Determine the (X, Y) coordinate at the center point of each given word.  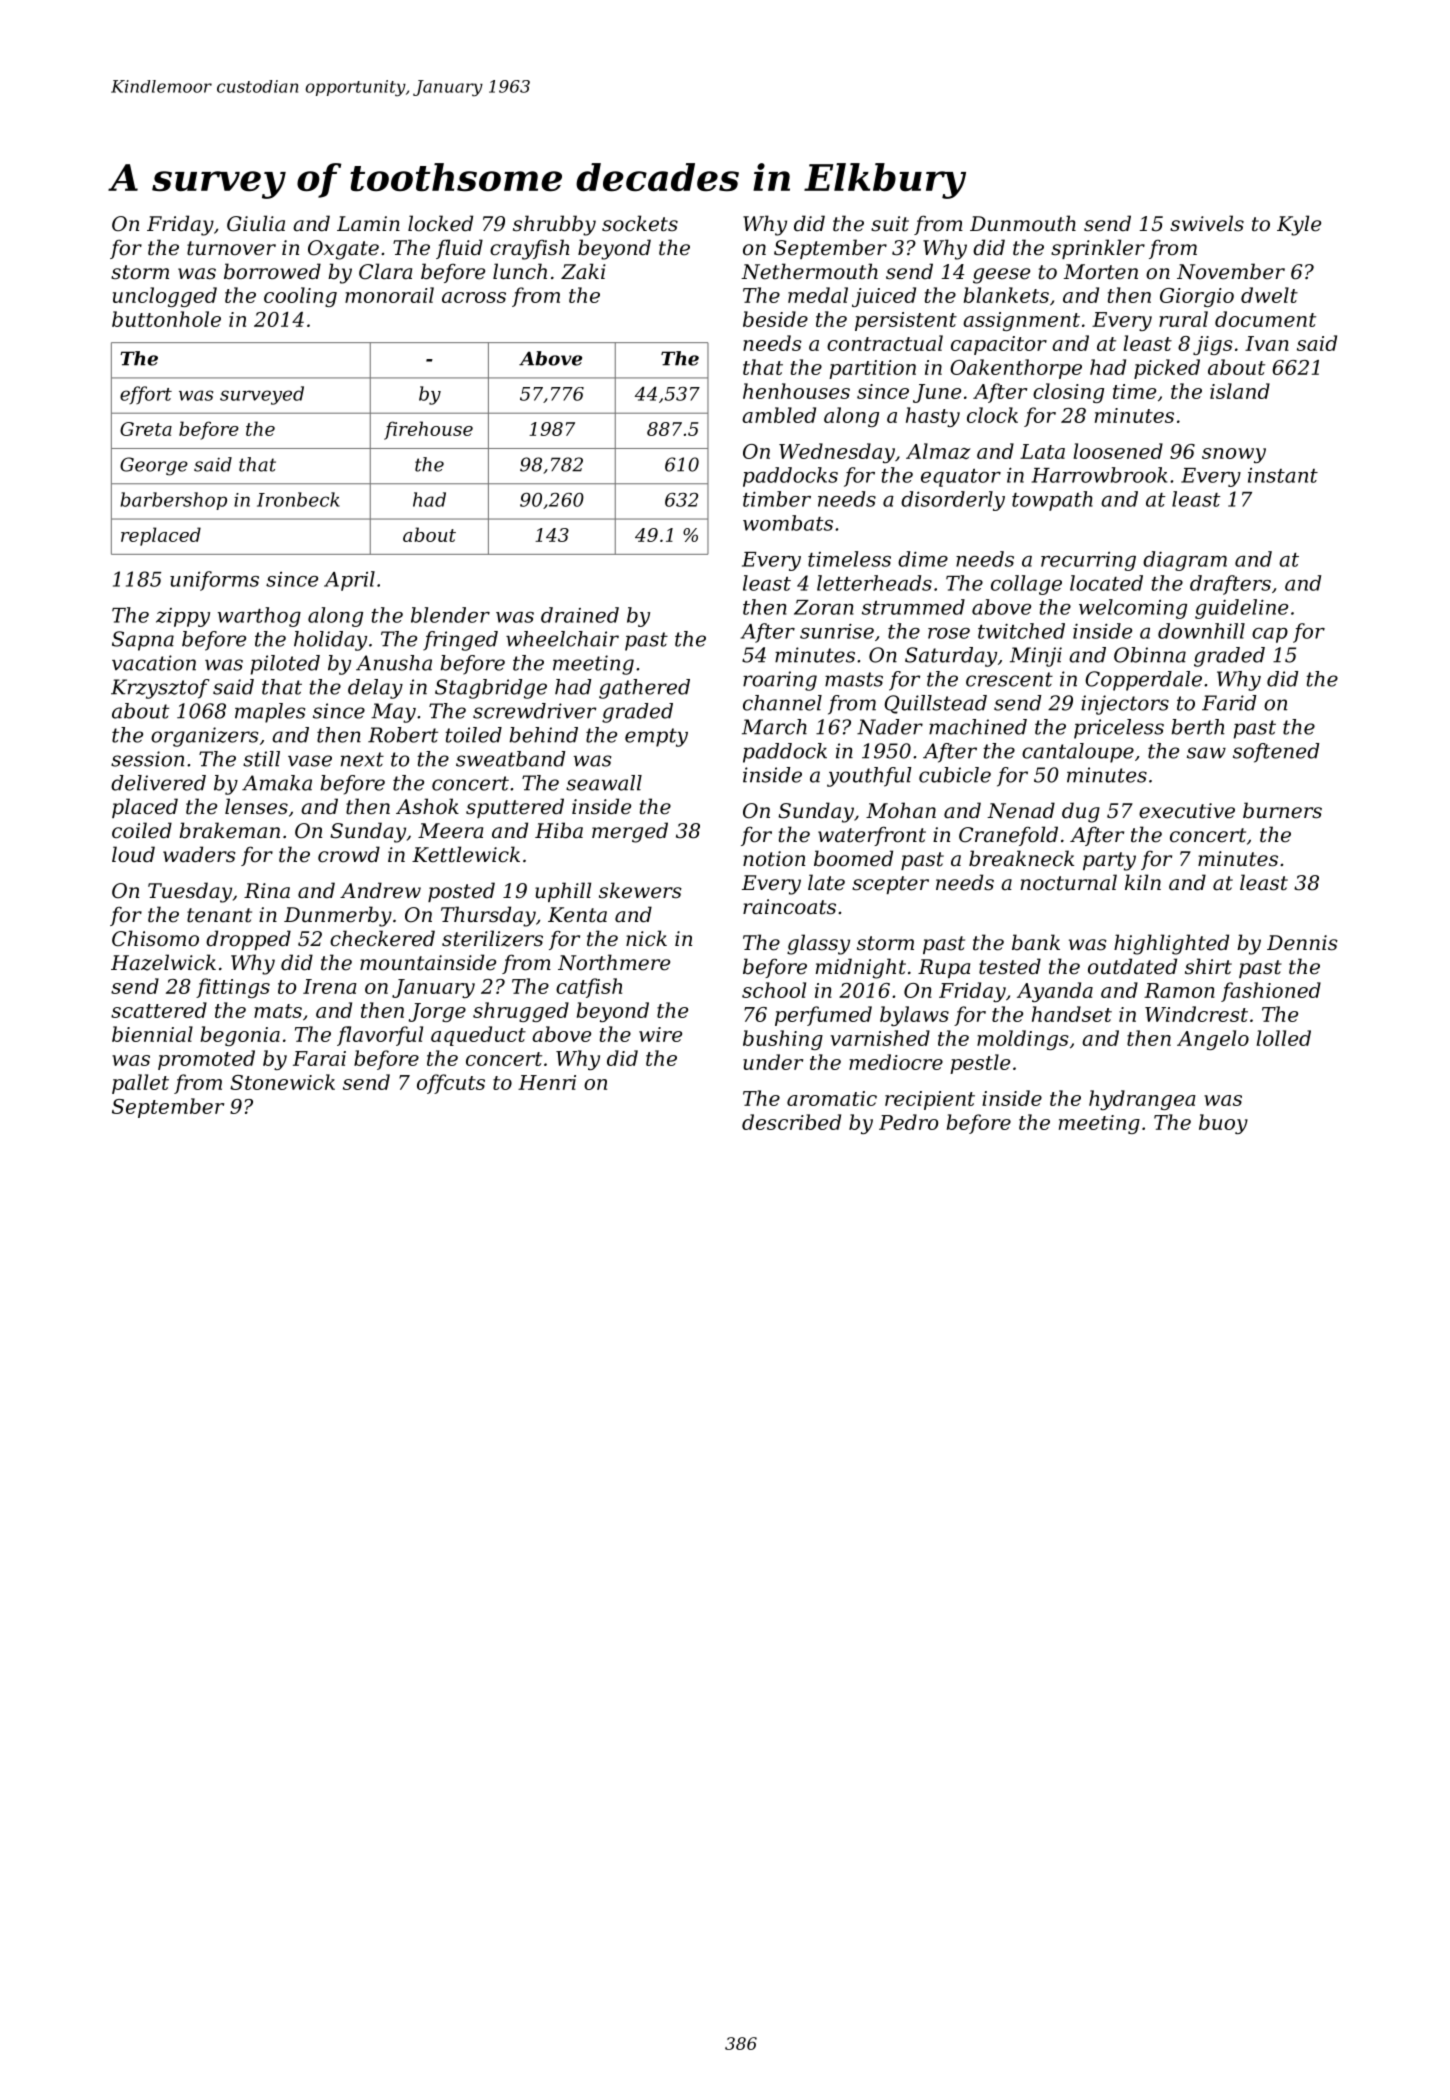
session (147, 759)
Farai (319, 1058)
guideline (1241, 609)
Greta (146, 429)
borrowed (272, 271)
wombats (788, 523)
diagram (1185, 561)
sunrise (837, 631)
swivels (1207, 223)
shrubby (554, 225)
